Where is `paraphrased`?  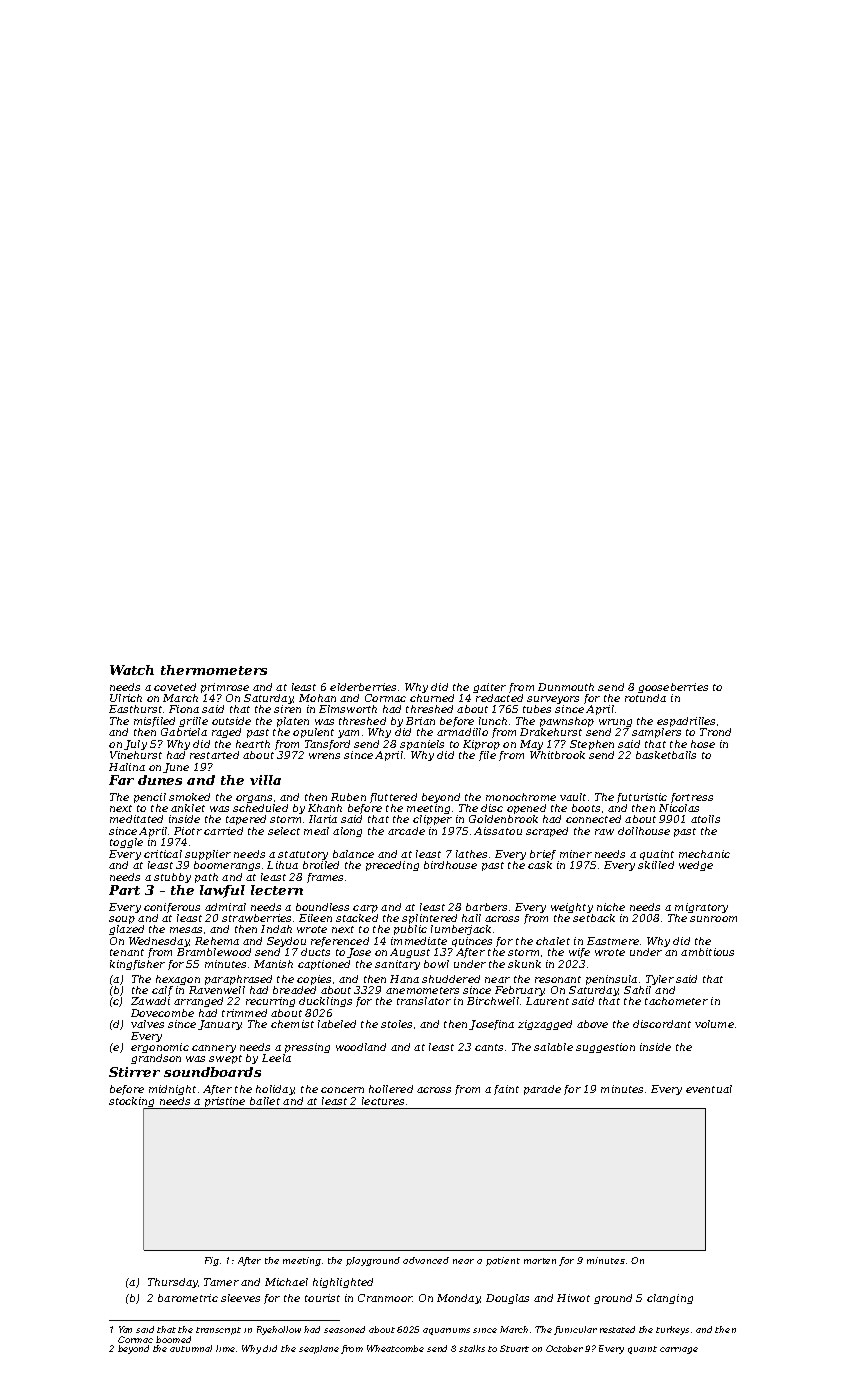 paraphrased is located at coordinates (238, 980).
